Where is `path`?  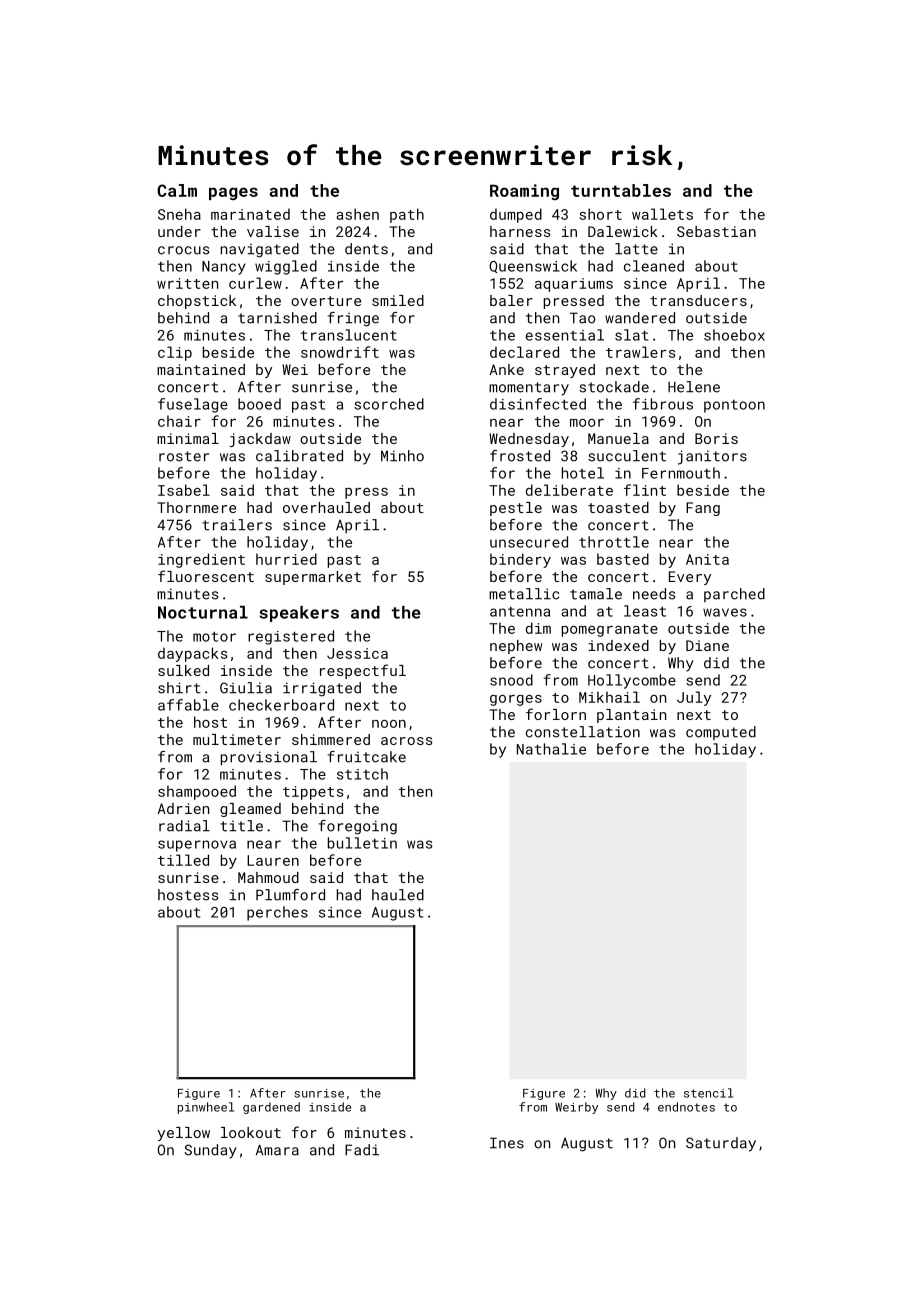
path is located at coordinates (407, 215).
